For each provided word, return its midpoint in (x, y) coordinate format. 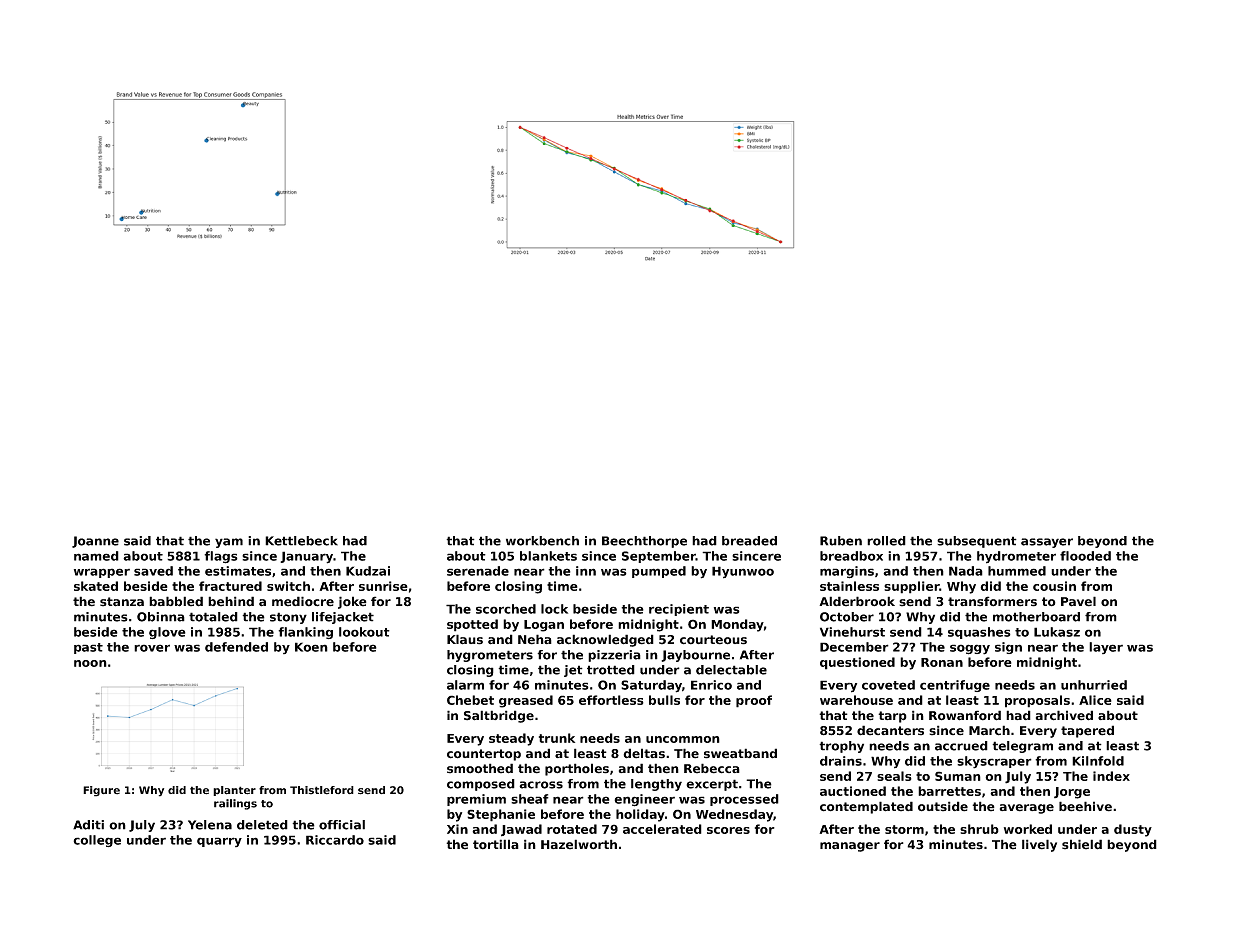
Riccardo (335, 840)
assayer (1047, 543)
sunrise (383, 586)
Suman (958, 776)
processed (744, 800)
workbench (542, 541)
